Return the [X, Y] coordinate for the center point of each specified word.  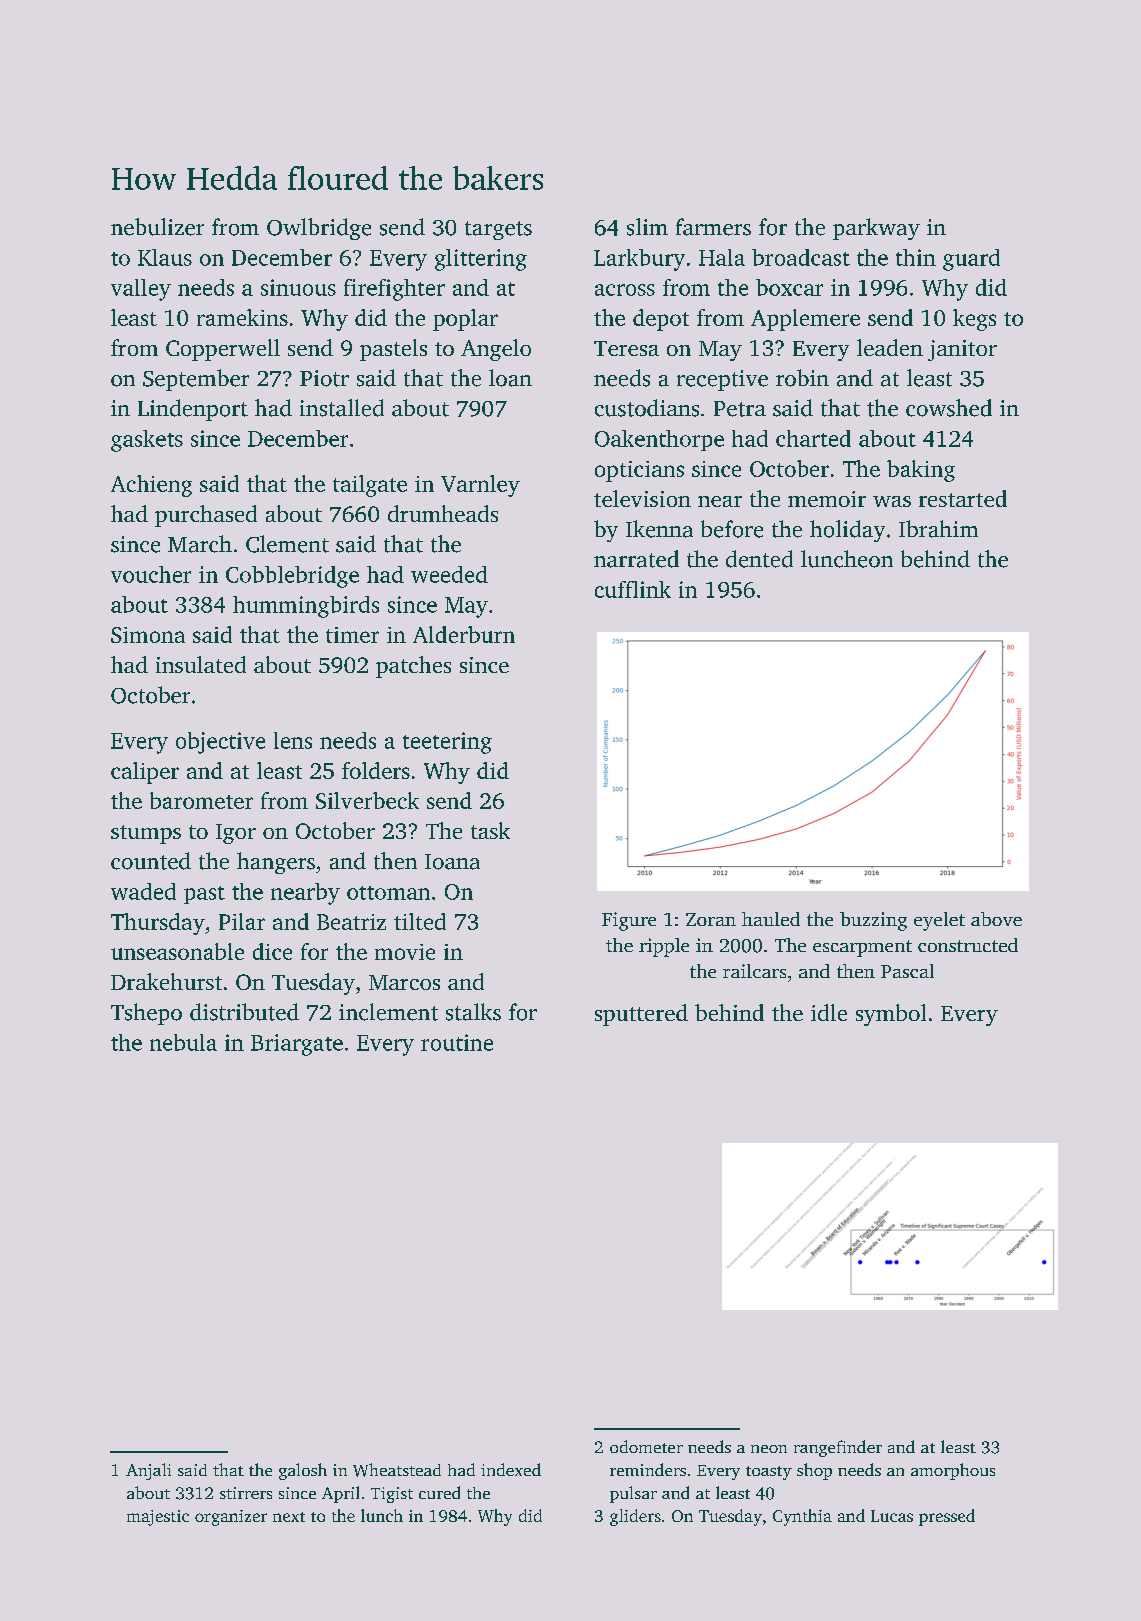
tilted [420, 921]
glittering [481, 260]
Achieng [151, 486]
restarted [963, 498]
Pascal [907, 971]
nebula [183, 1042]
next [289, 1517]
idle [829, 1012]
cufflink [633, 589]
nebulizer [157, 227]
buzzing [873, 921]
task [490, 830]
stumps [146, 834]
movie [405, 952]
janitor [962, 350]
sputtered [641, 1015]
